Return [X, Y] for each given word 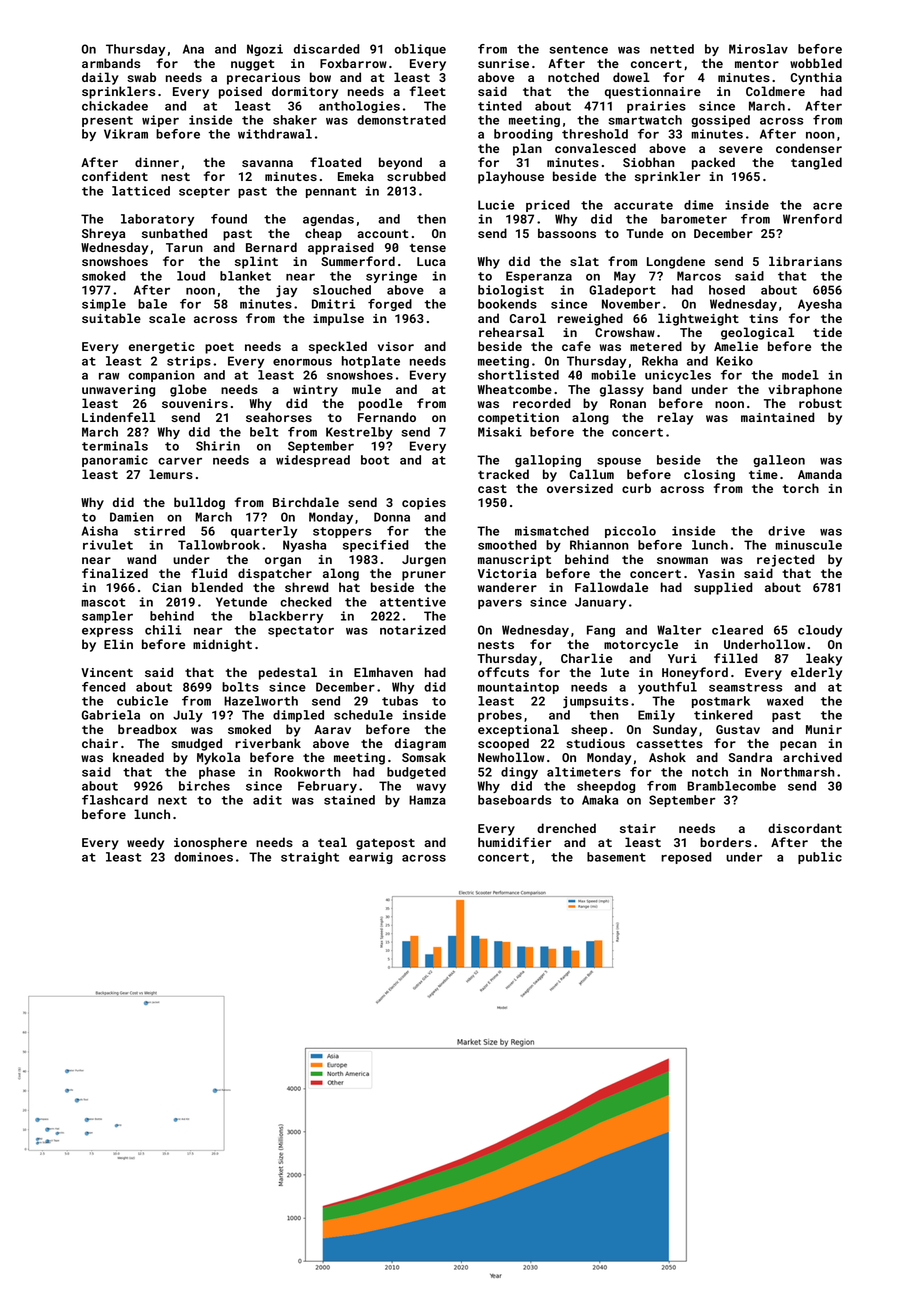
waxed [785, 701]
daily [100, 78]
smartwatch [645, 120]
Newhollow [511, 757]
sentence [578, 49]
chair [100, 743]
